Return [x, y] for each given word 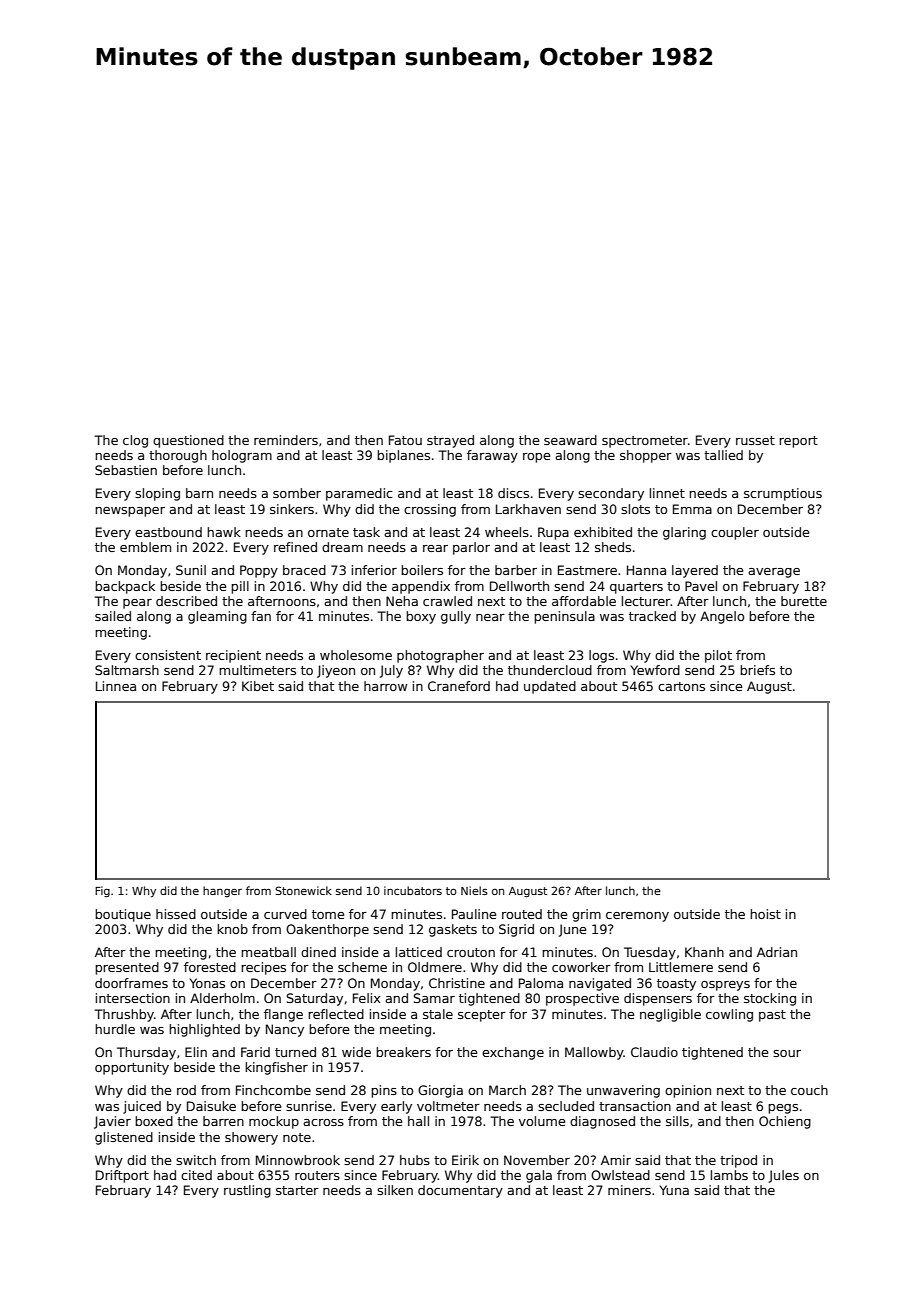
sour [787, 1053]
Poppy [259, 571]
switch [196, 1160]
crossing [430, 510]
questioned [188, 441]
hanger [222, 892]
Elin [196, 1052]
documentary [460, 1191]
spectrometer [645, 442]
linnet [667, 493]
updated [550, 687]
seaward [570, 440]
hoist [765, 914]
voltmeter [448, 1106]
